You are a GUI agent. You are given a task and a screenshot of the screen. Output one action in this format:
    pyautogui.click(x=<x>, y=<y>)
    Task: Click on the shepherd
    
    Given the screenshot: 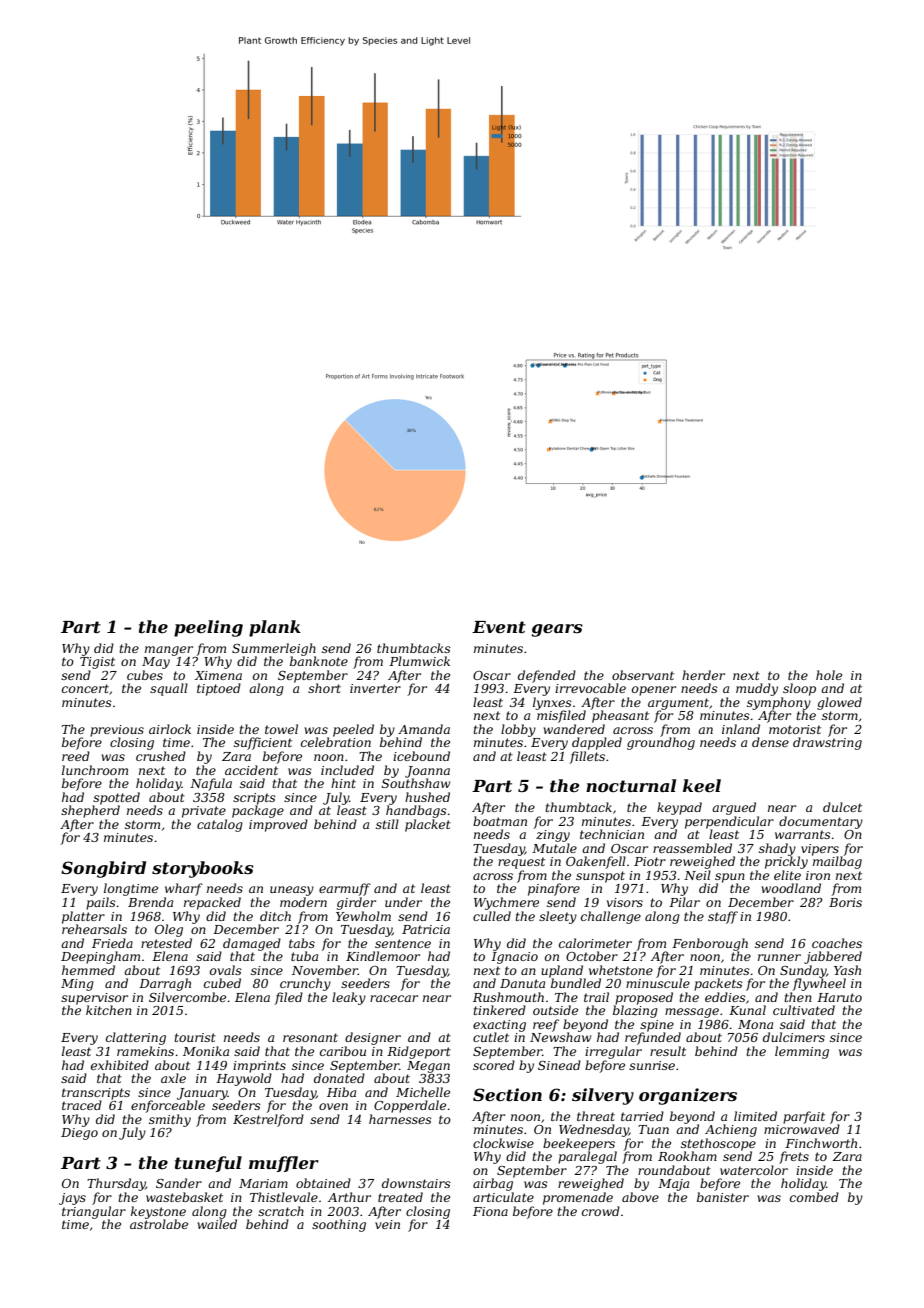 What is the action you would take?
    pyautogui.click(x=90, y=811)
